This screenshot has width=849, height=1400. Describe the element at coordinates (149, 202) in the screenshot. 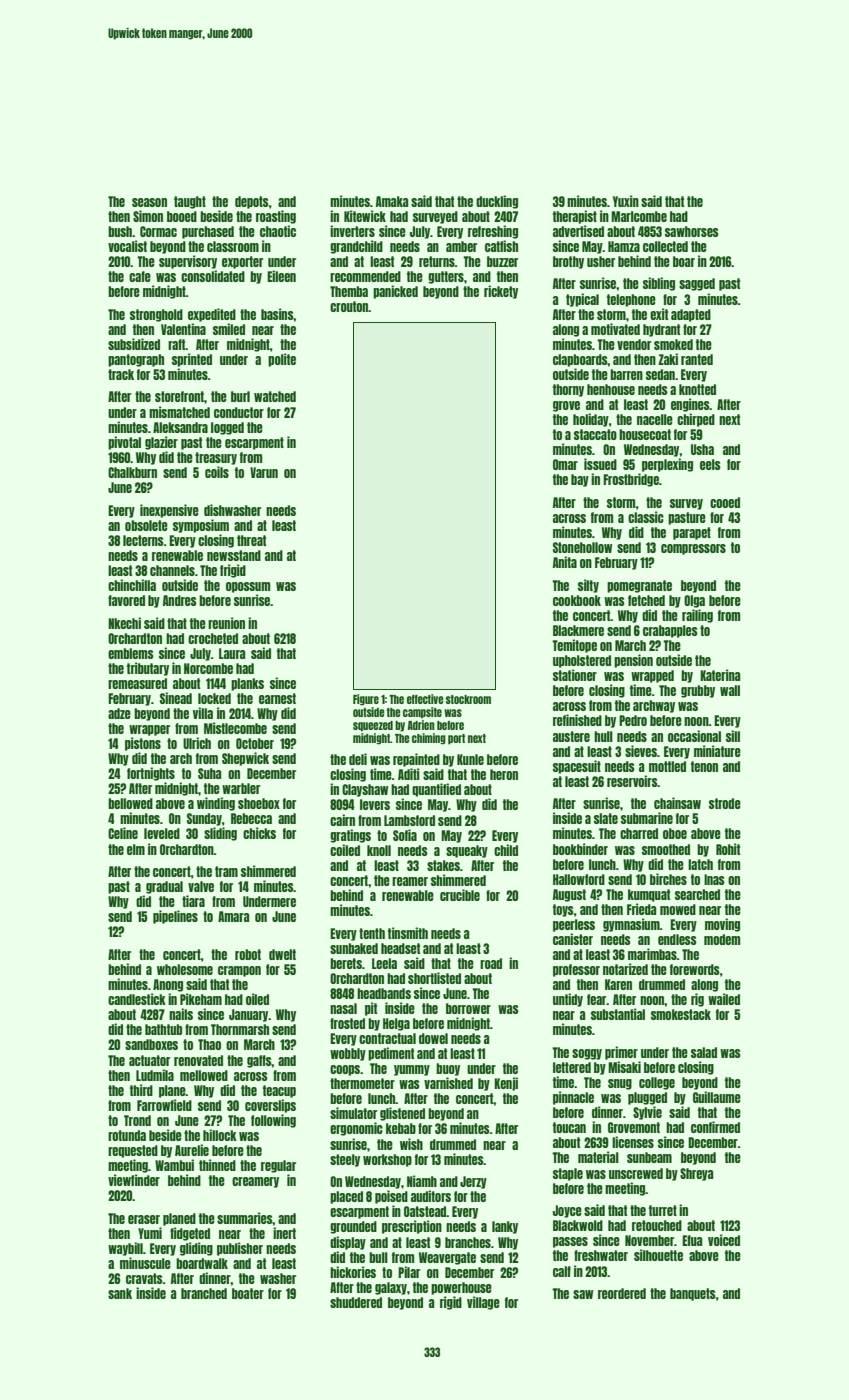

I see `season` at that location.
